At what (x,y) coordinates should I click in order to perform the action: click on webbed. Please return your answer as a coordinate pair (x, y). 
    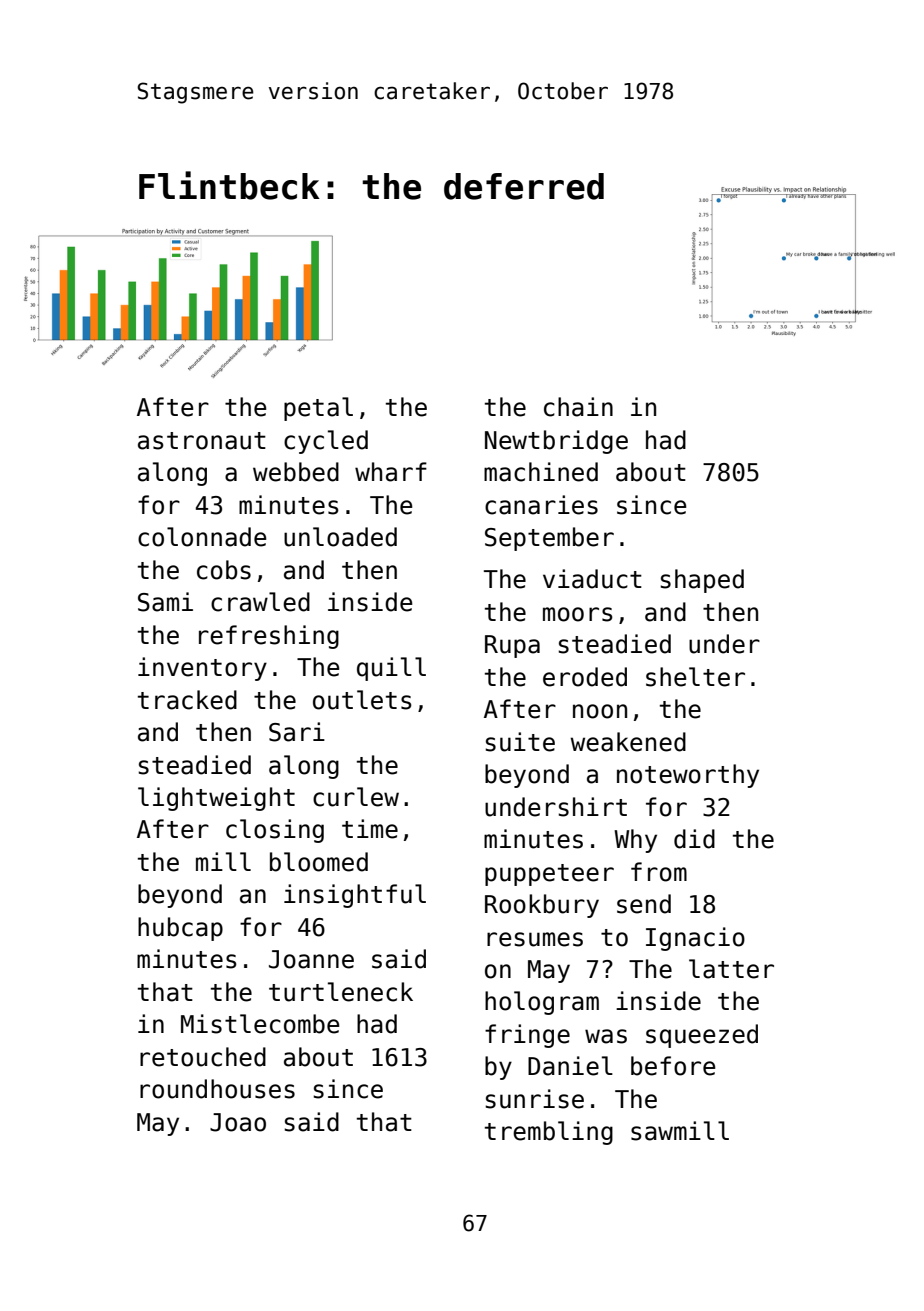
    Looking at the image, I should click on (296, 472).
